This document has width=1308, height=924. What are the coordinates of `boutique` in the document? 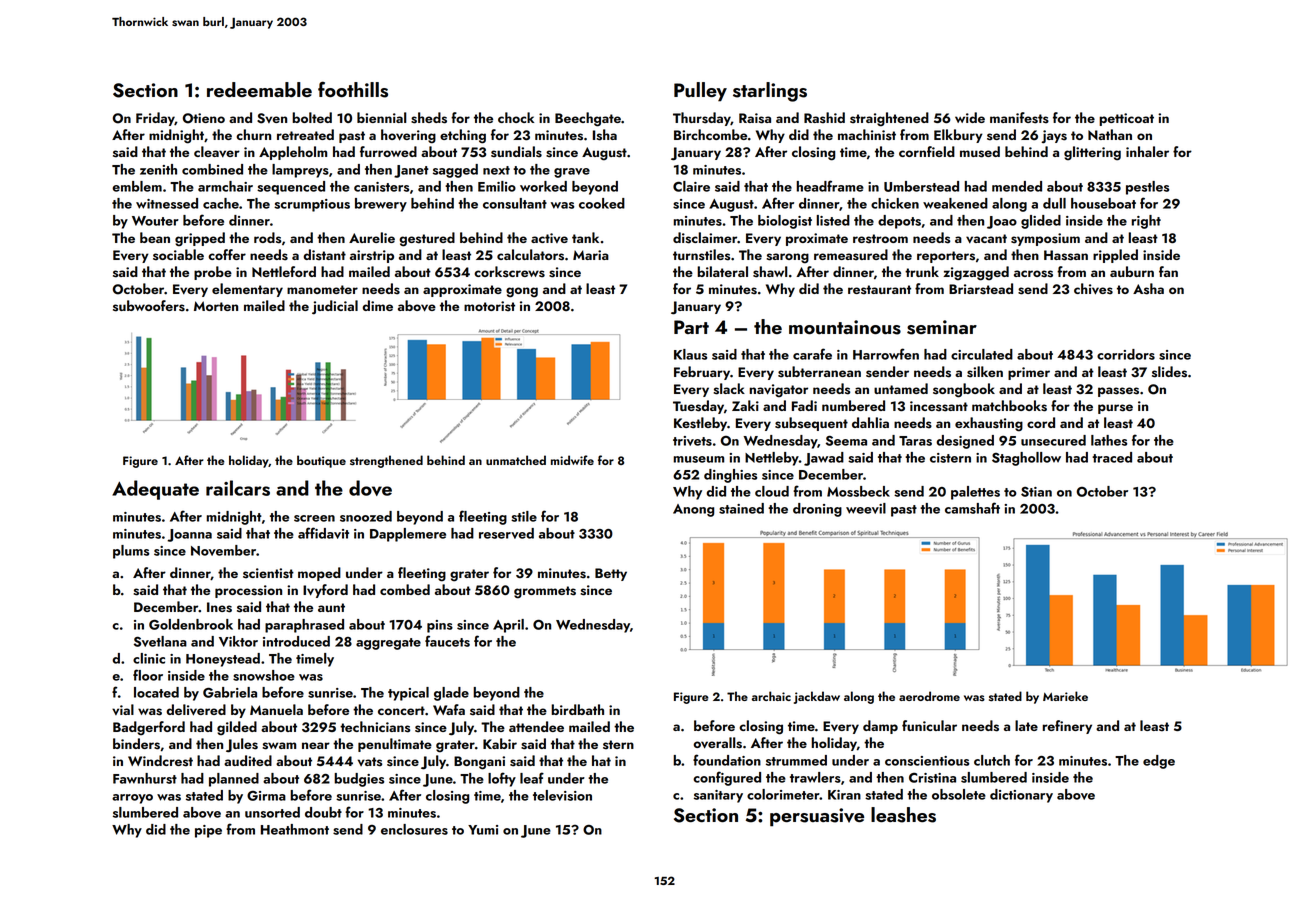 It's located at (321, 461).
